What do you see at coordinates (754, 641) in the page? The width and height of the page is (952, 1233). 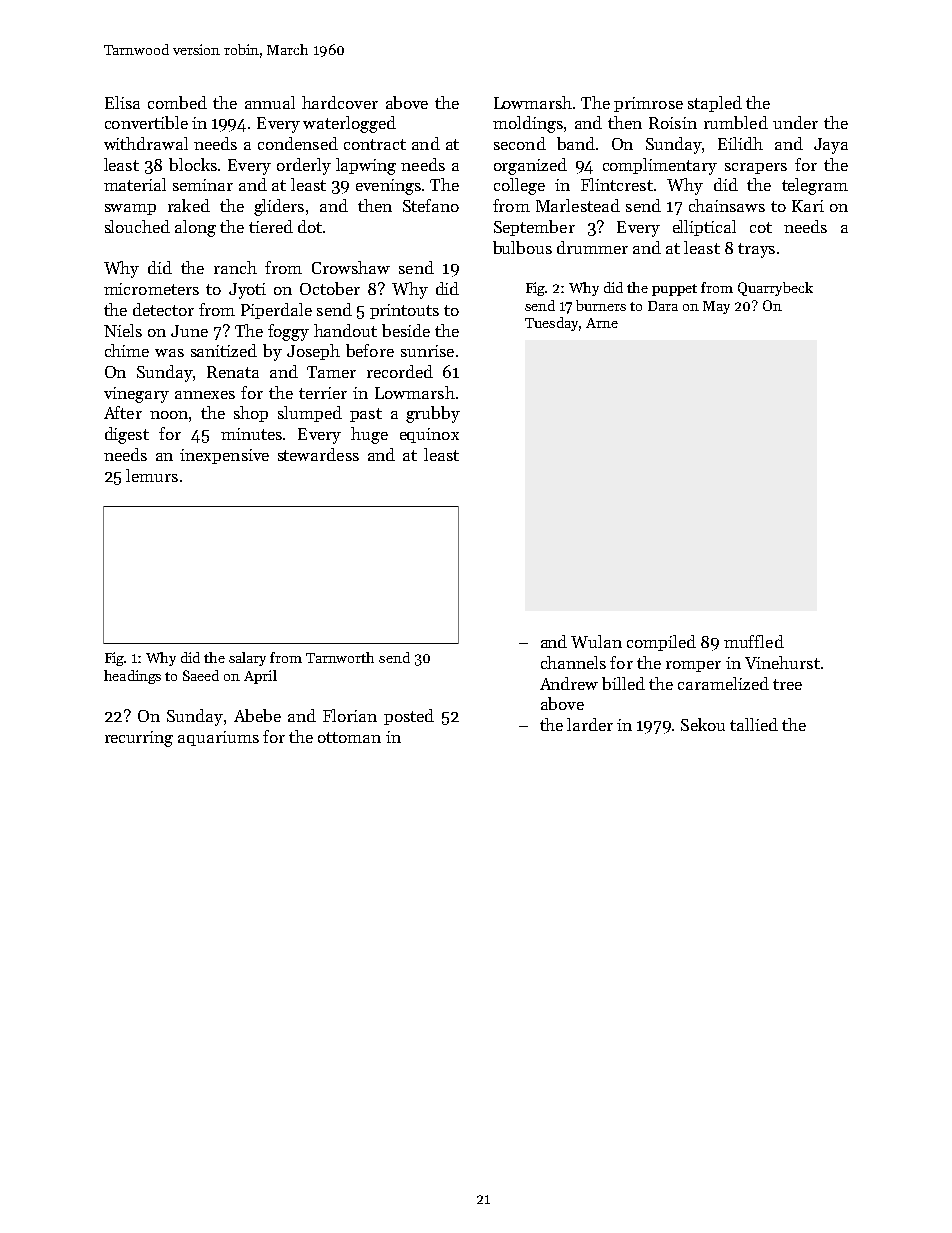 I see `muffled` at bounding box center [754, 641].
